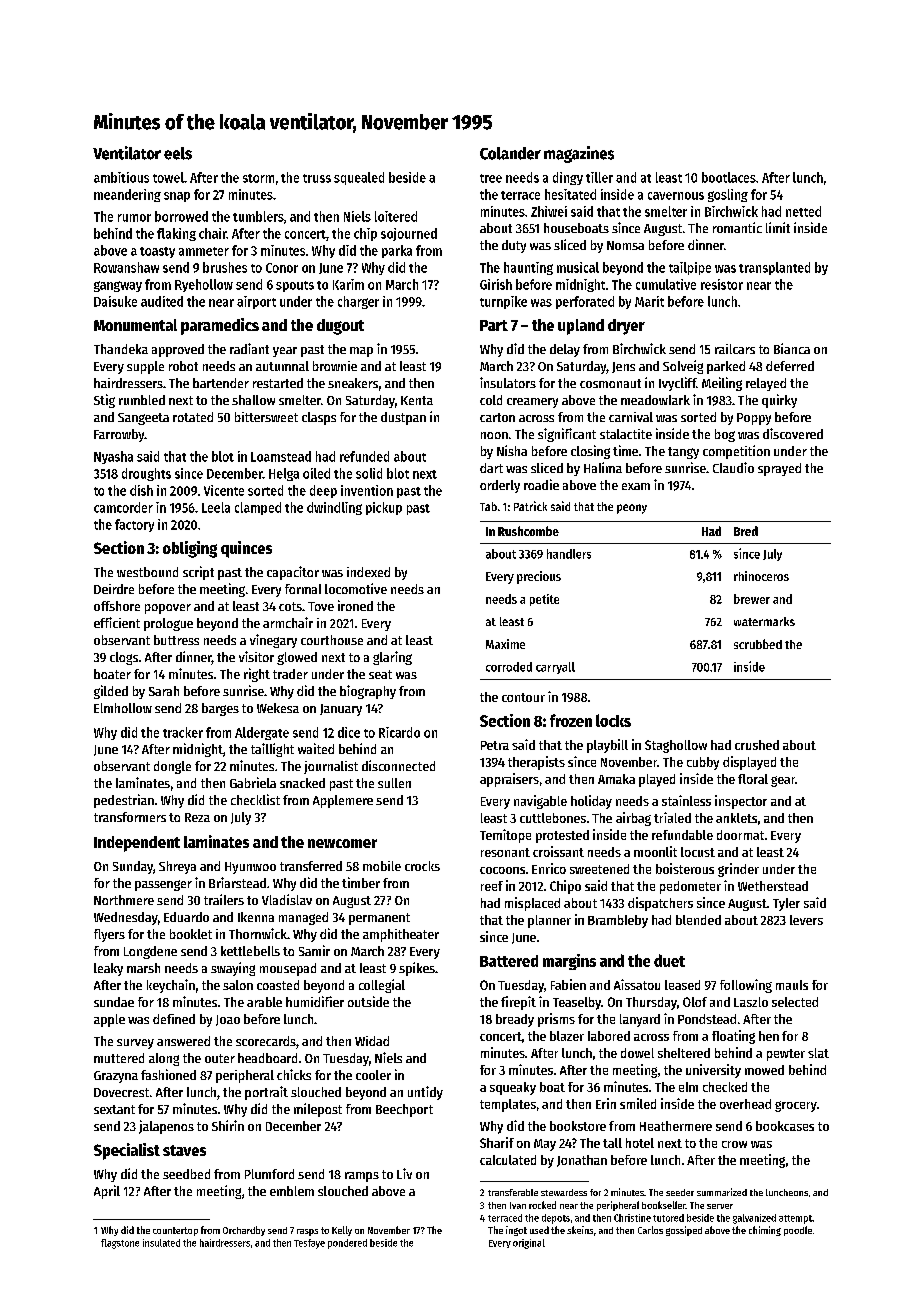 The width and height of the document is (924, 1308). What do you see at coordinates (761, 576) in the document?
I see `rhinoceros` at bounding box center [761, 576].
